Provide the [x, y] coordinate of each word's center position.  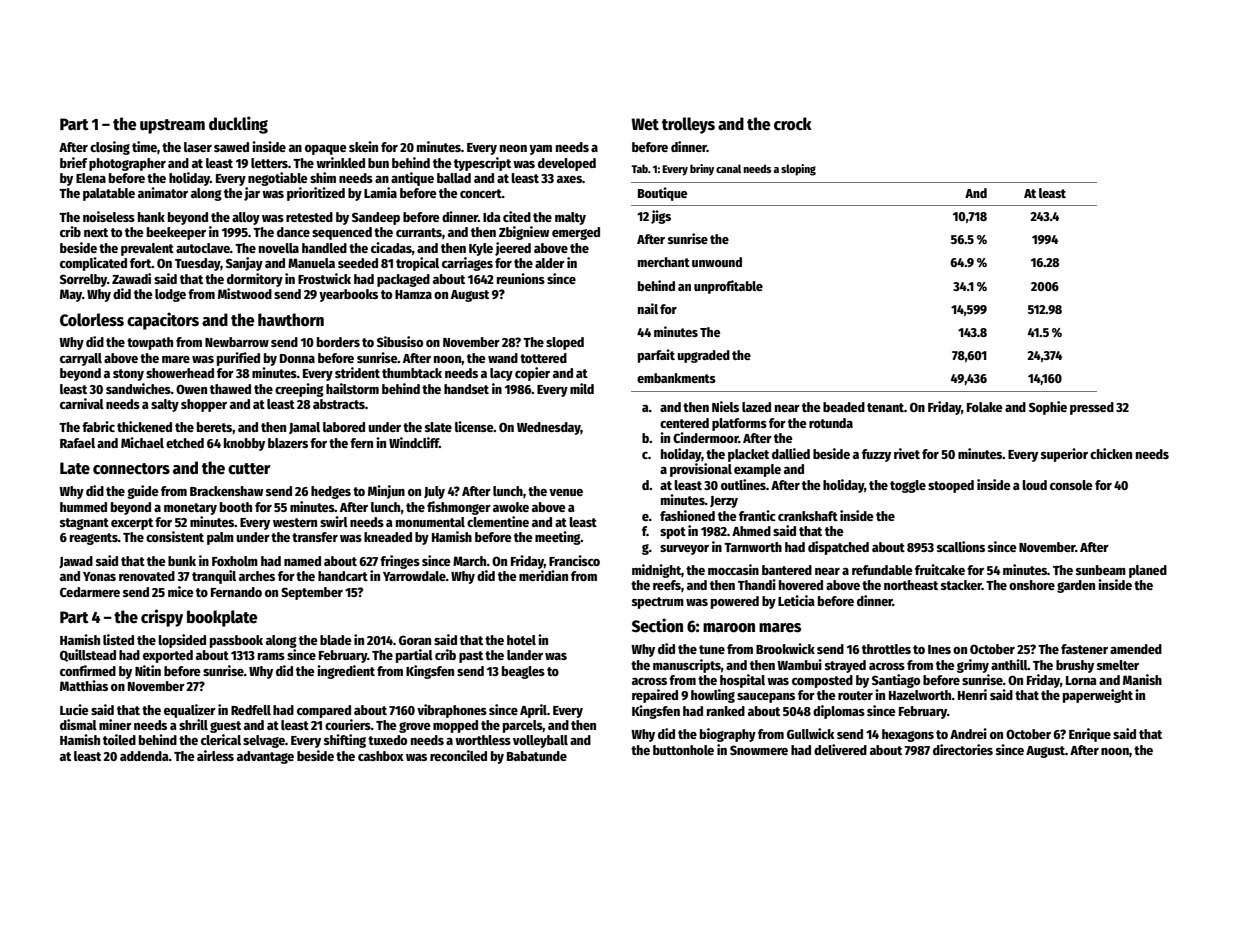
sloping [798, 170]
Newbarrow [237, 342]
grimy [973, 666]
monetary [190, 509]
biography [728, 735]
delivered [840, 749]
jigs [661, 217]
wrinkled [340, 162]
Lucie [74, 709]
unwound [717, 262]
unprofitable [728, 287]
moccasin [733, 569]
